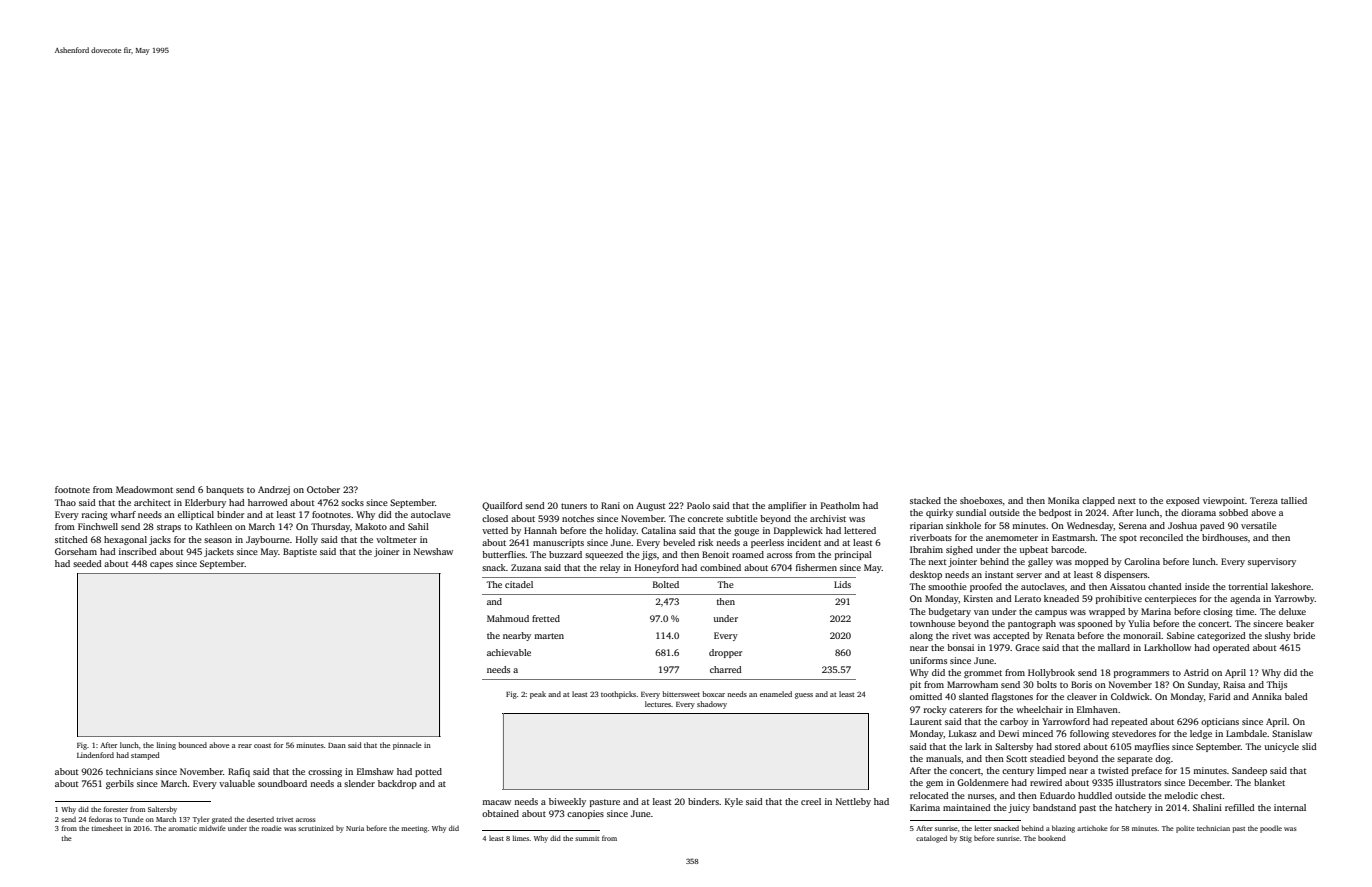  What do you see at coordinates (98, 526) in the screenshot?
I see `Finchwell` at bounding box center [98, 526].
